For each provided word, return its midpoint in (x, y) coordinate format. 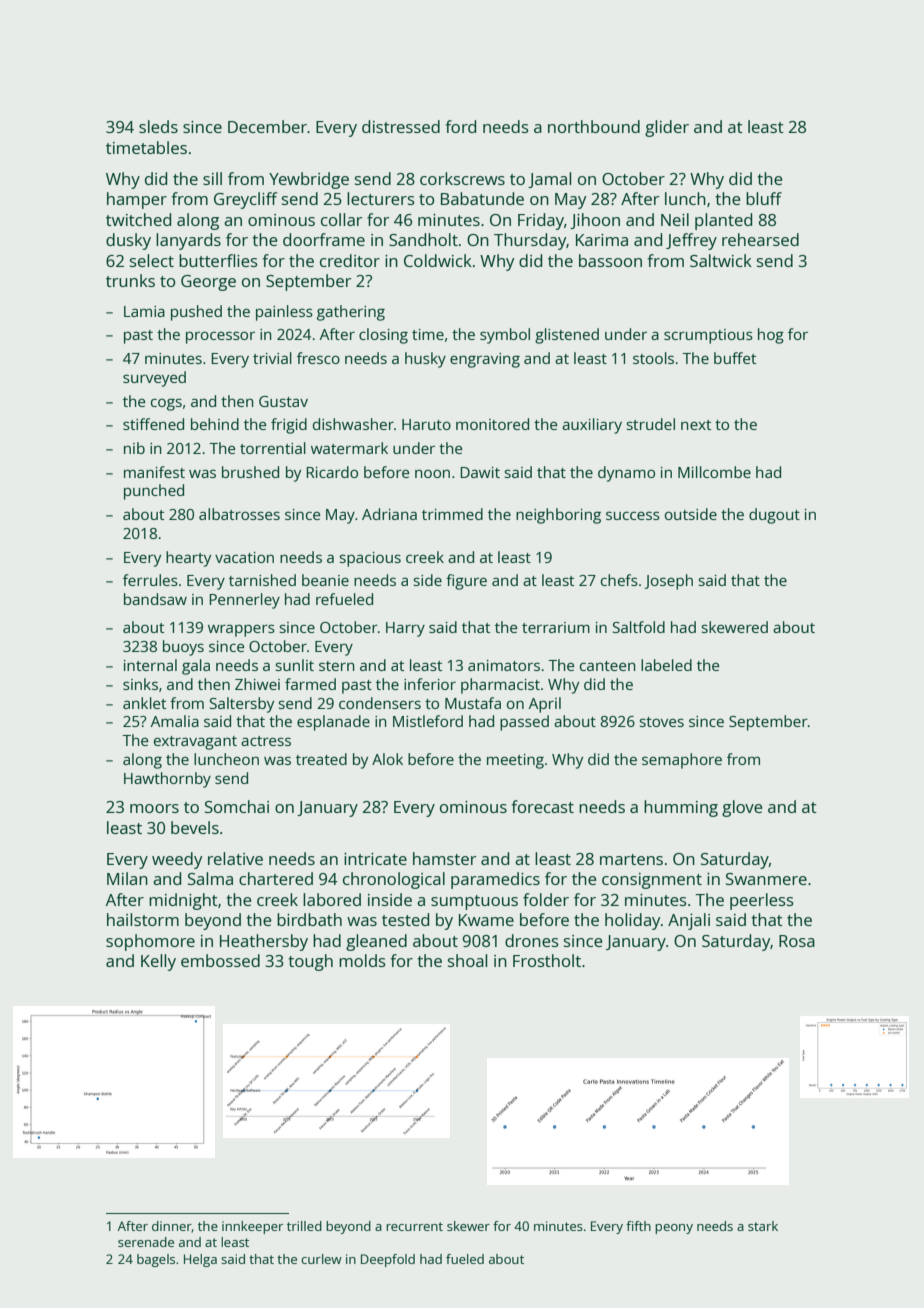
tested (405, 919)
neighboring (558, 516)
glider (667, 128)
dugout (774, 516)
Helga (200, 1260)
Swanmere (766, 879)
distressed (401, 126)
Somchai (237, 806)
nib (134, 448)
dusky (128, 241)
